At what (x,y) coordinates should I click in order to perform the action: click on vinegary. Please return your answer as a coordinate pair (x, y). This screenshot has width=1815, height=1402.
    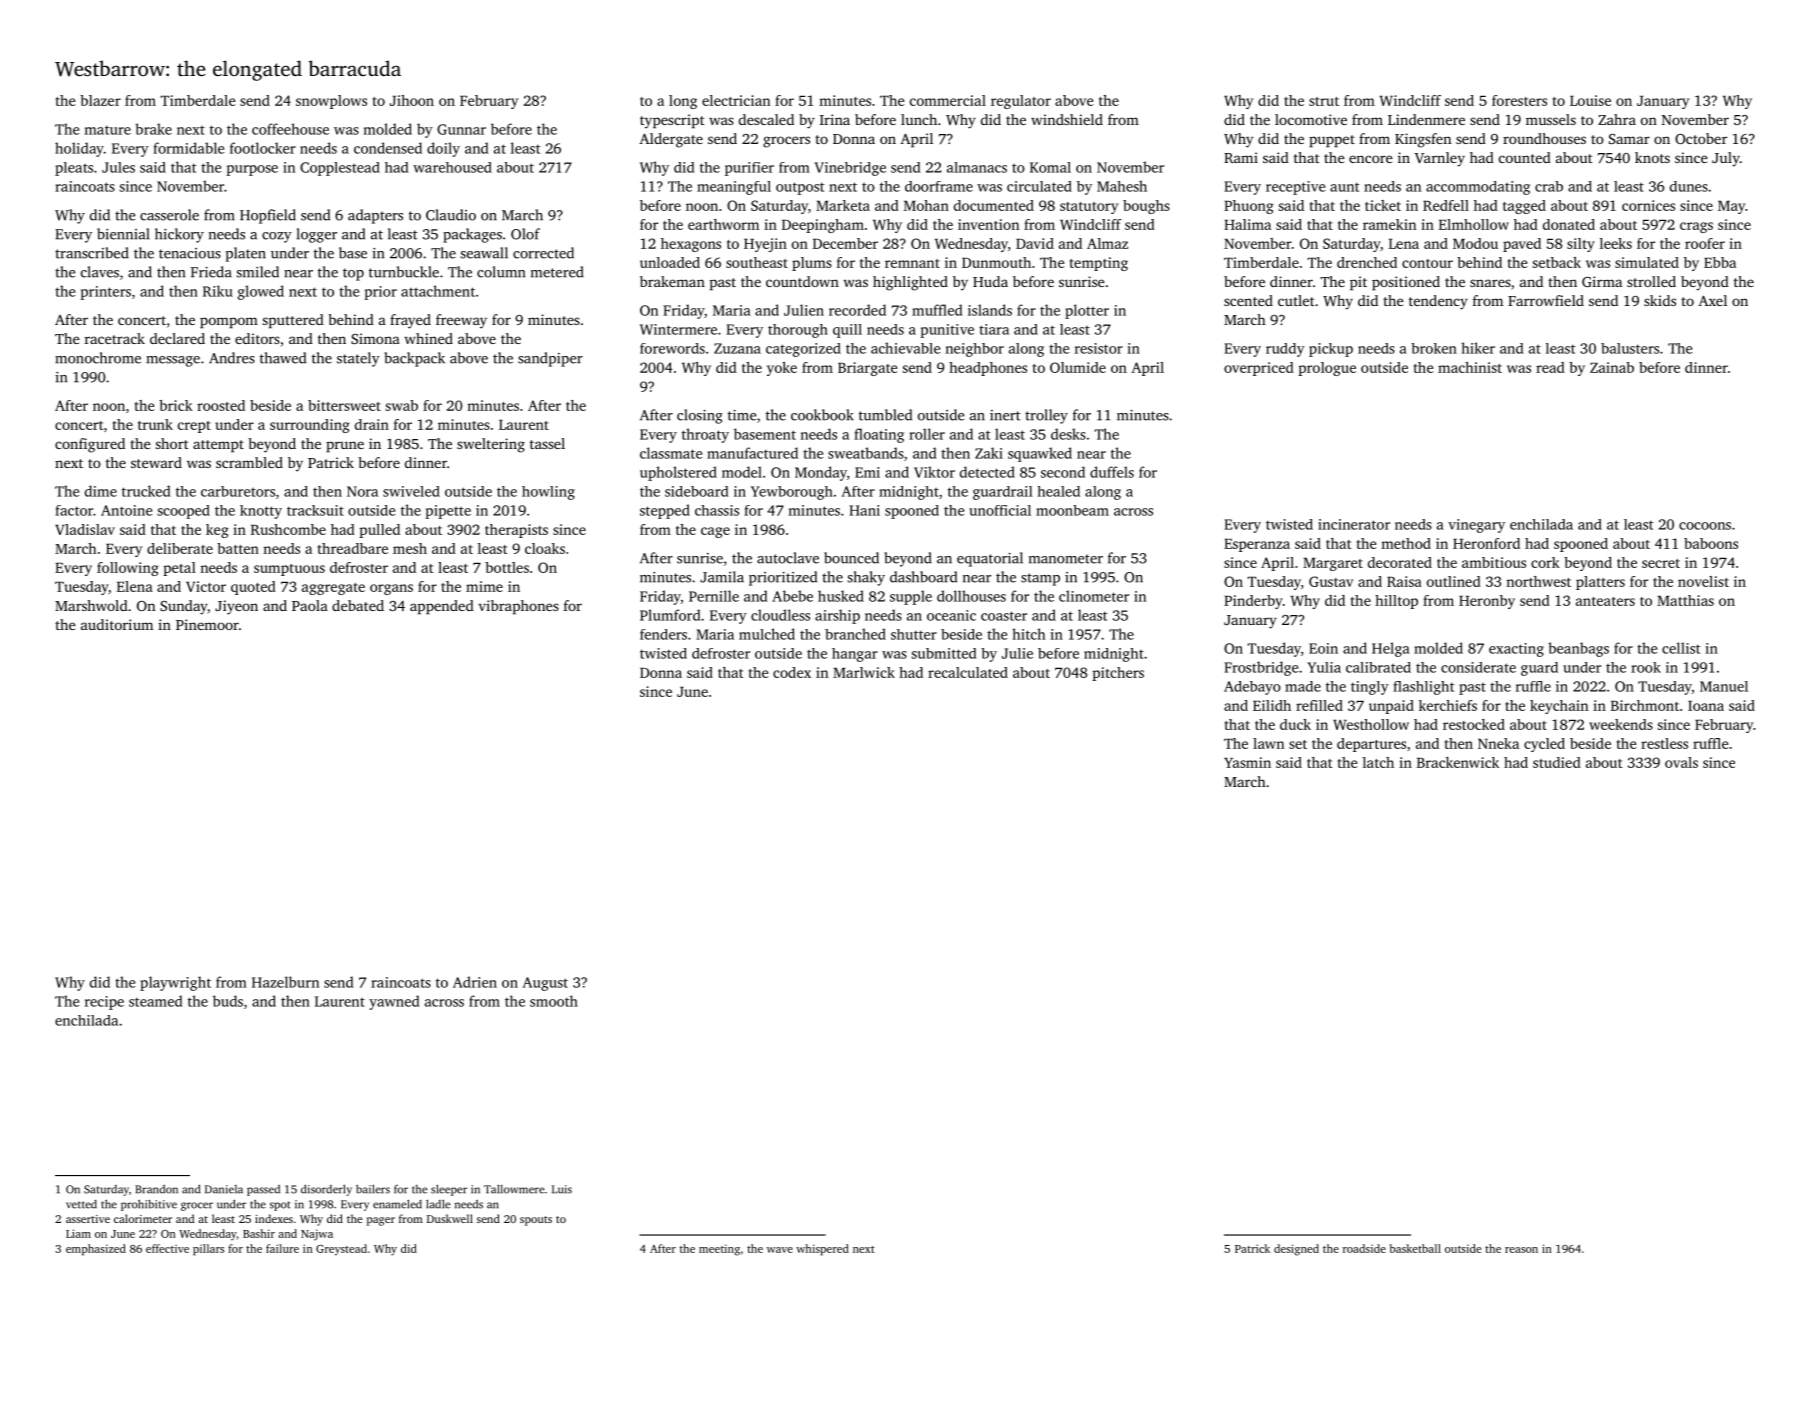
    Looking at the image, I should click on (1476, 526).
